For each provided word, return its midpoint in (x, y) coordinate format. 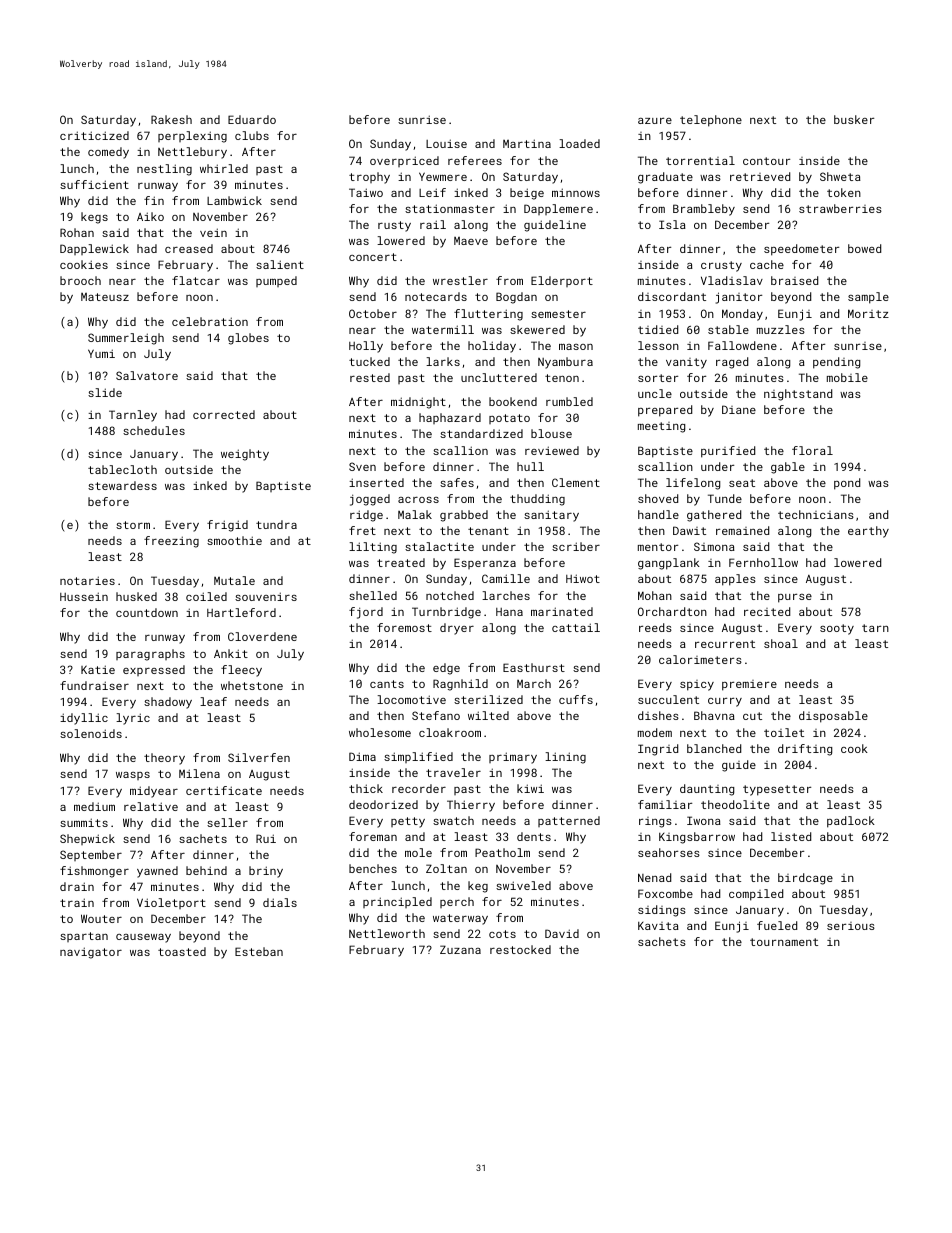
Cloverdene (262, 636)
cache (767, 264)
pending (836, 363)
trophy (369, 178)
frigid (227, 526)
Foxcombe (665, 893)
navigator (91, 953)
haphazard (450, 418)
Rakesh (171, 119)
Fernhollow (763, 562)
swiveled (523, 885)
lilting (373, 548)
